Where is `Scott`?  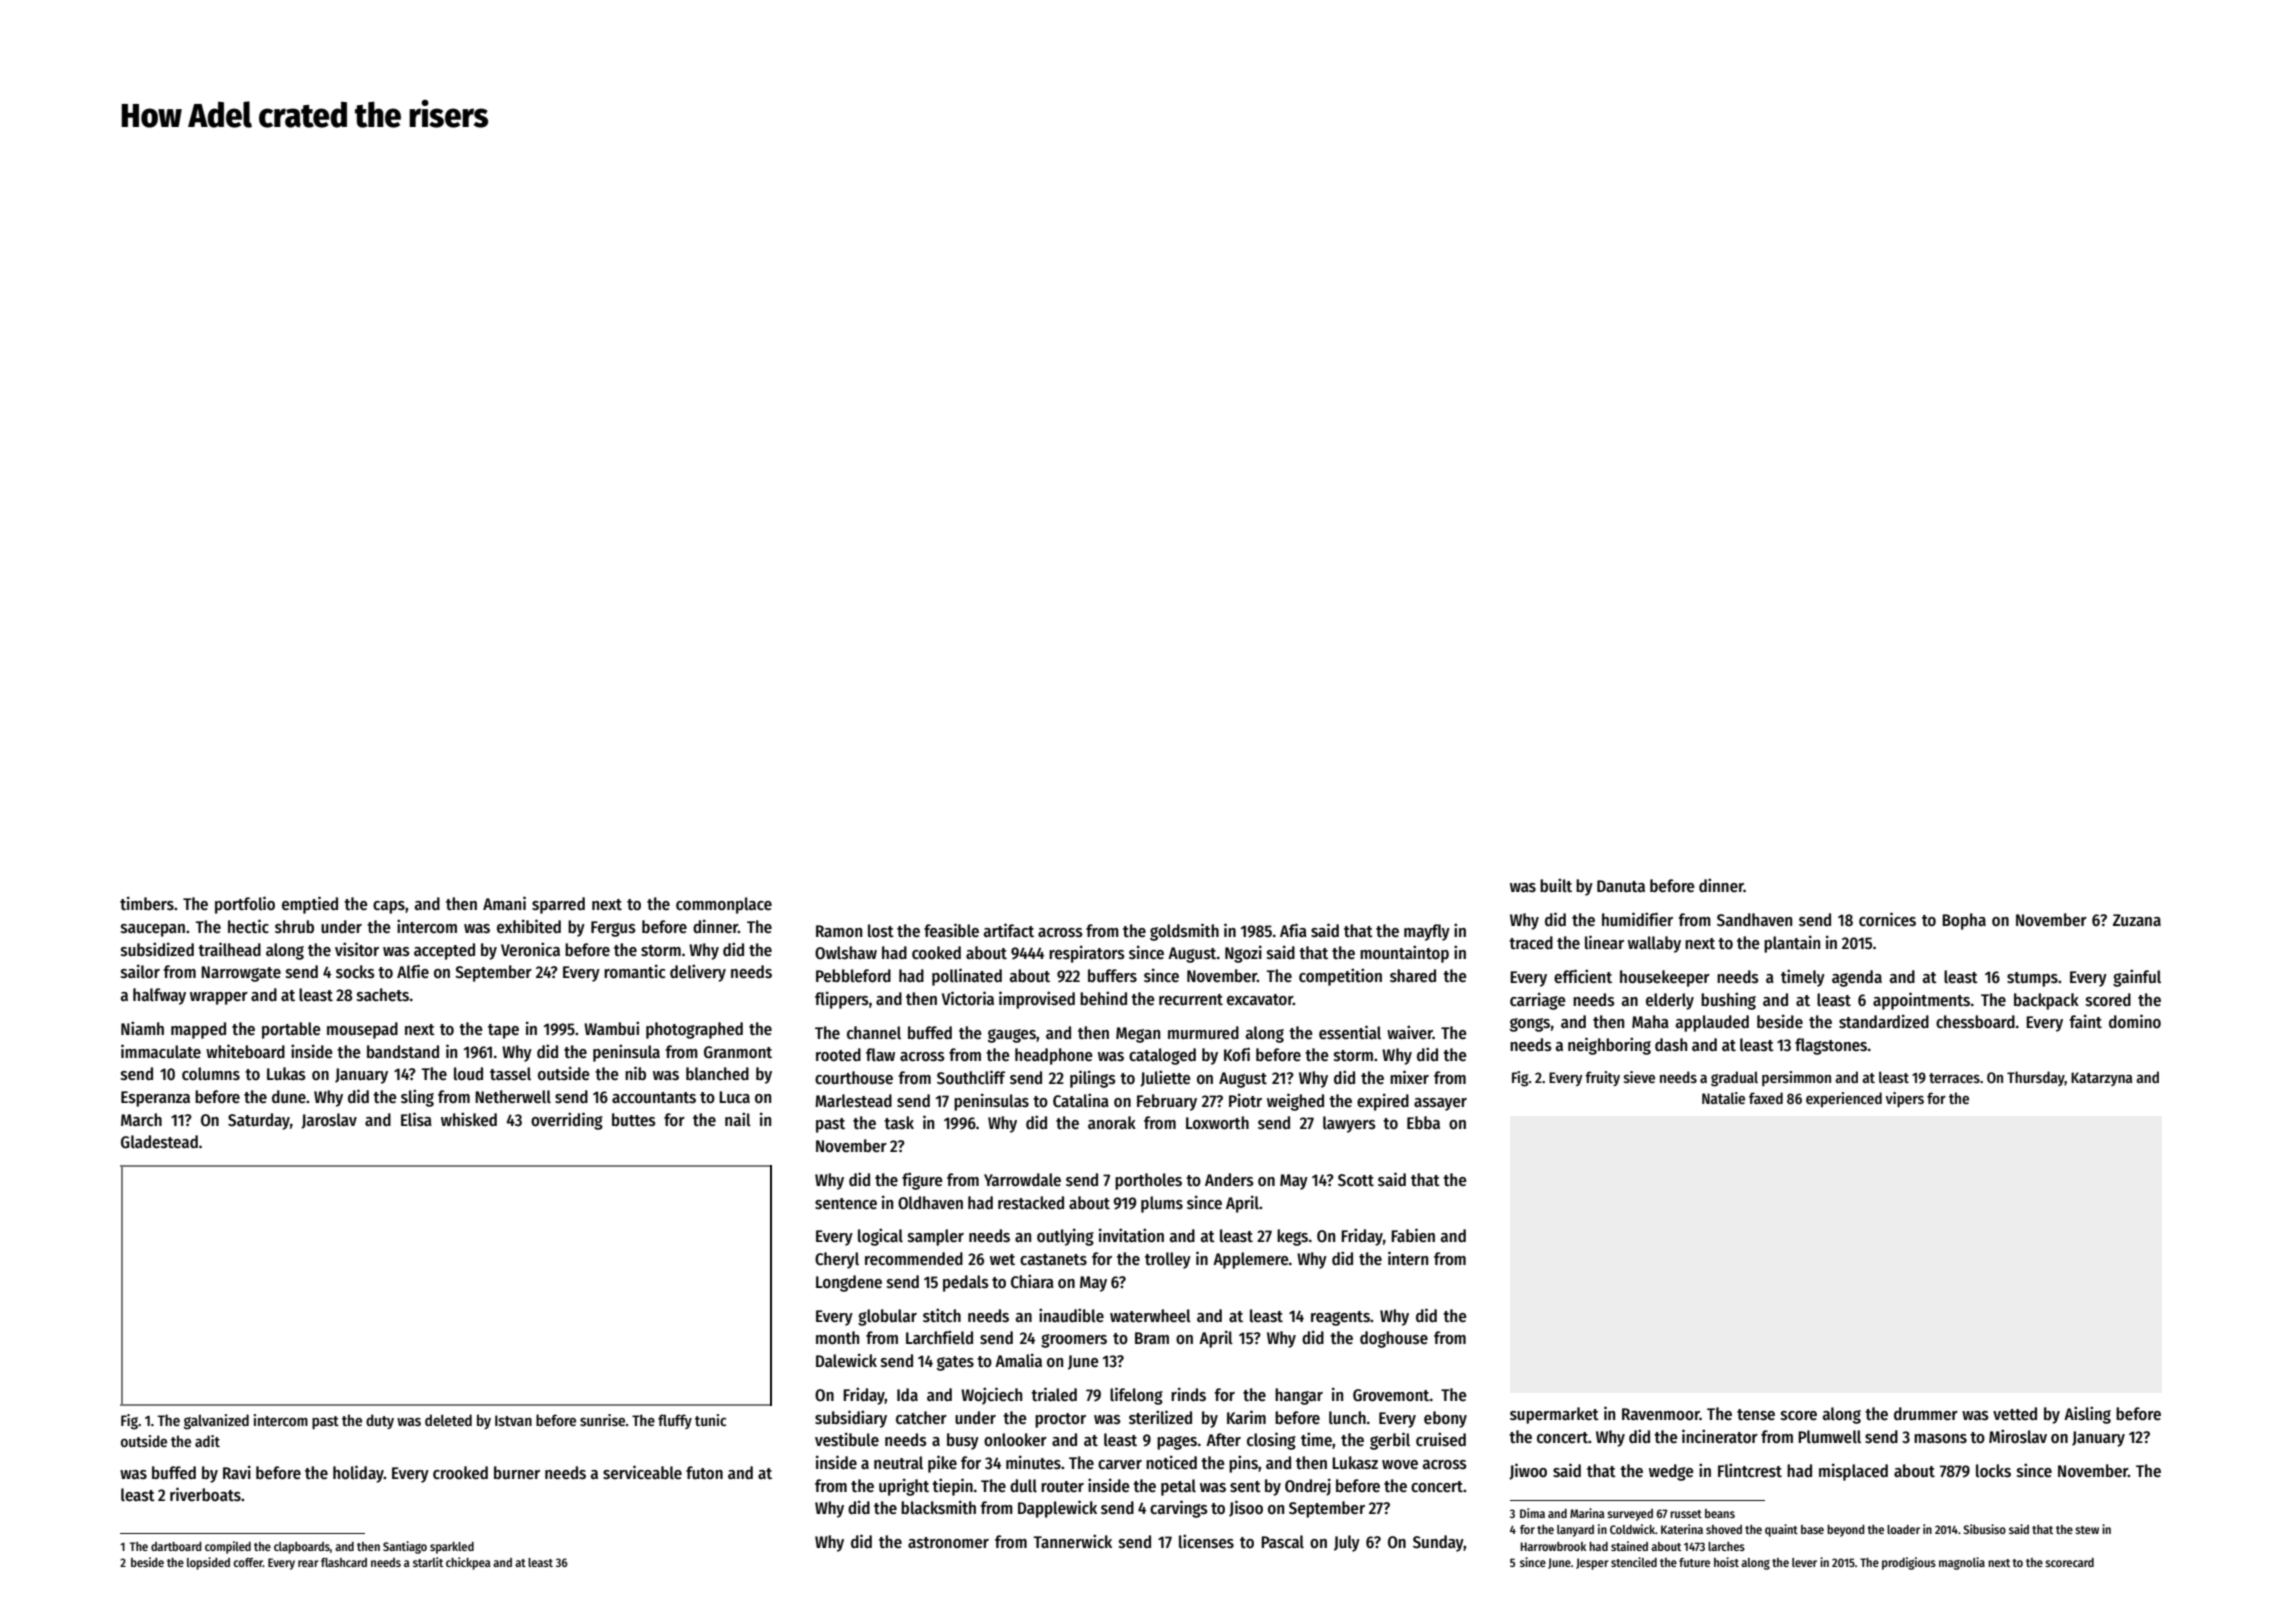 Scott is located at coordinates (1356, 1180).
